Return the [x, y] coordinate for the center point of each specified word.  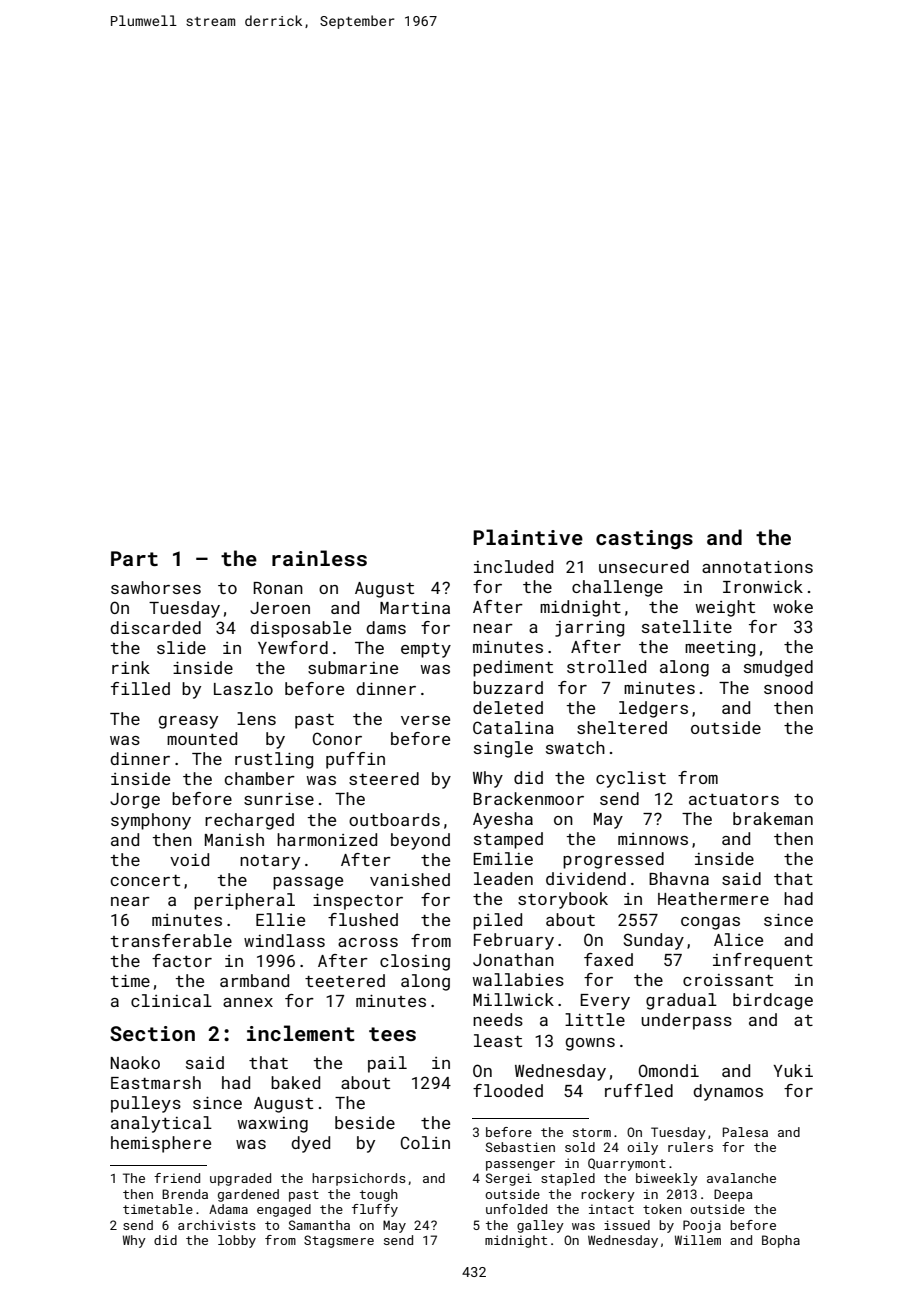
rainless [319, 558]
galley [540, 1226]
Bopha [781, 1241]
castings [644, 540]
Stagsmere [339, 1241]
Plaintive [528, 537]
